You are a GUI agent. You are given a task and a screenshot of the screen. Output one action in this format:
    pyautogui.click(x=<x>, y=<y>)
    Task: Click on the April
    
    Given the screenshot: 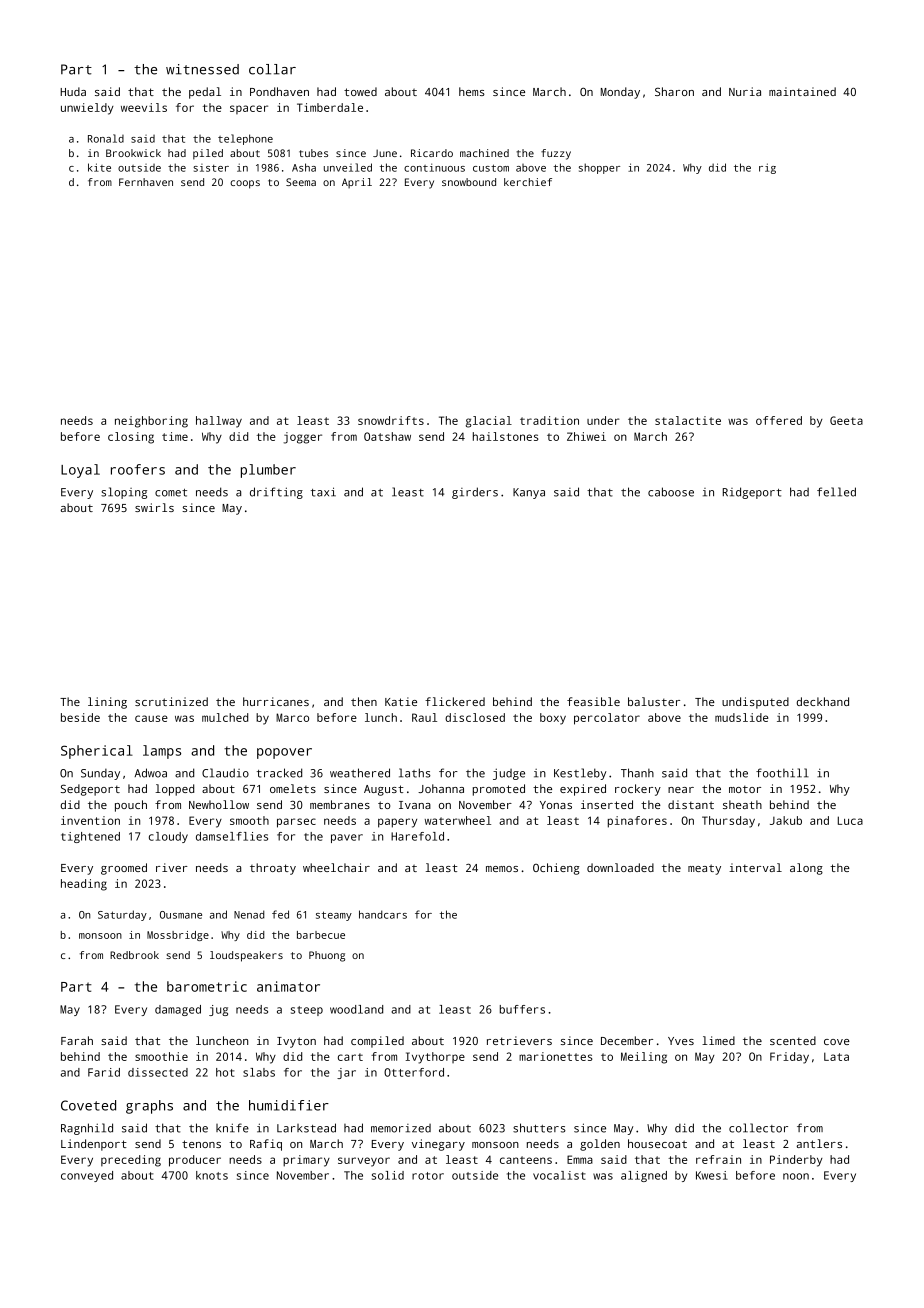 What is the action you would take?
    pyautogui.click(x=357, y=183)
